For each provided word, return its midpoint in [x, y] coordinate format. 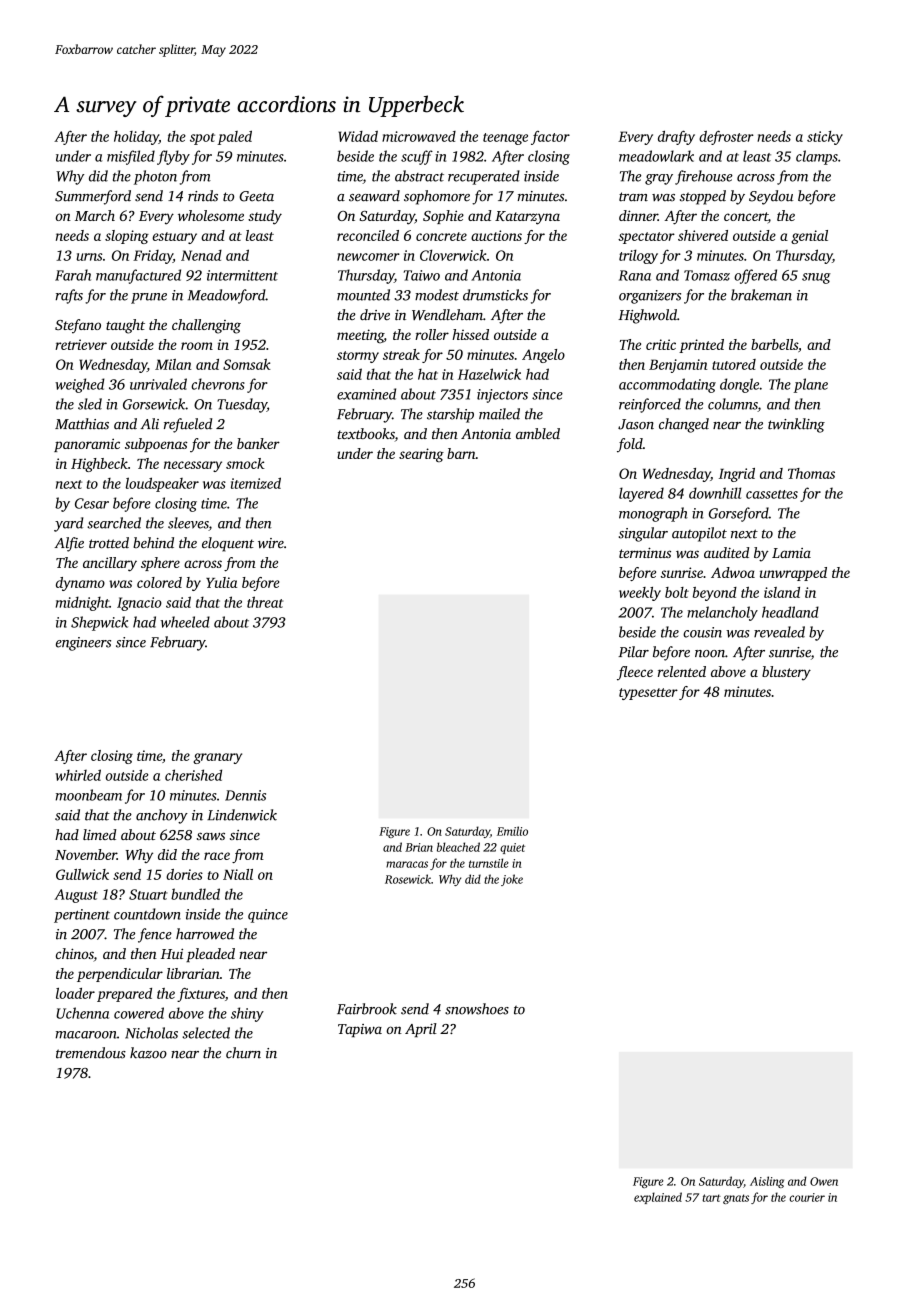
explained [658, 1198]
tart [711, 1198]
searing [421, 455]
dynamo [80, 584]
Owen [824, 1181]
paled [234, 137]
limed [99, 834]
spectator [646, 238]
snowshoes [477, 1009]
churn [243, 1053]
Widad [358, 136]
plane [811, 385]
